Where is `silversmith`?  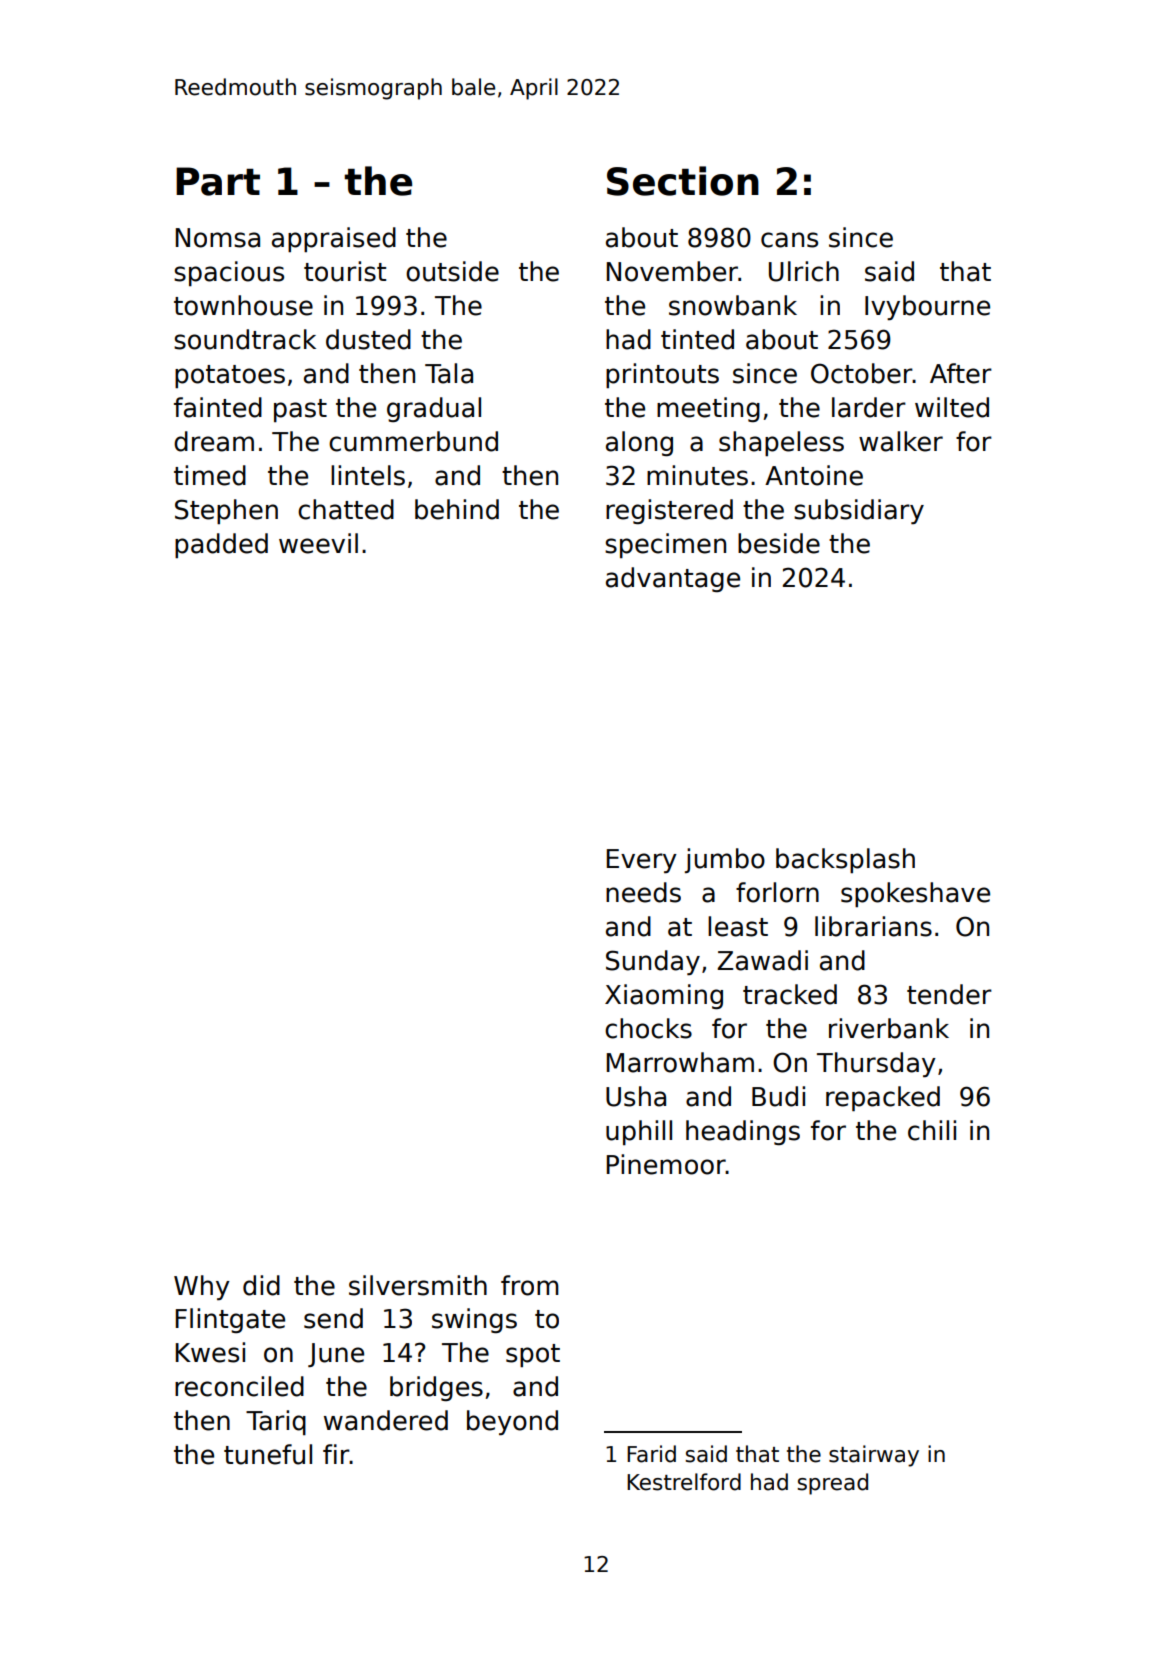 silversmith is located at coordinates (418, 1285).
